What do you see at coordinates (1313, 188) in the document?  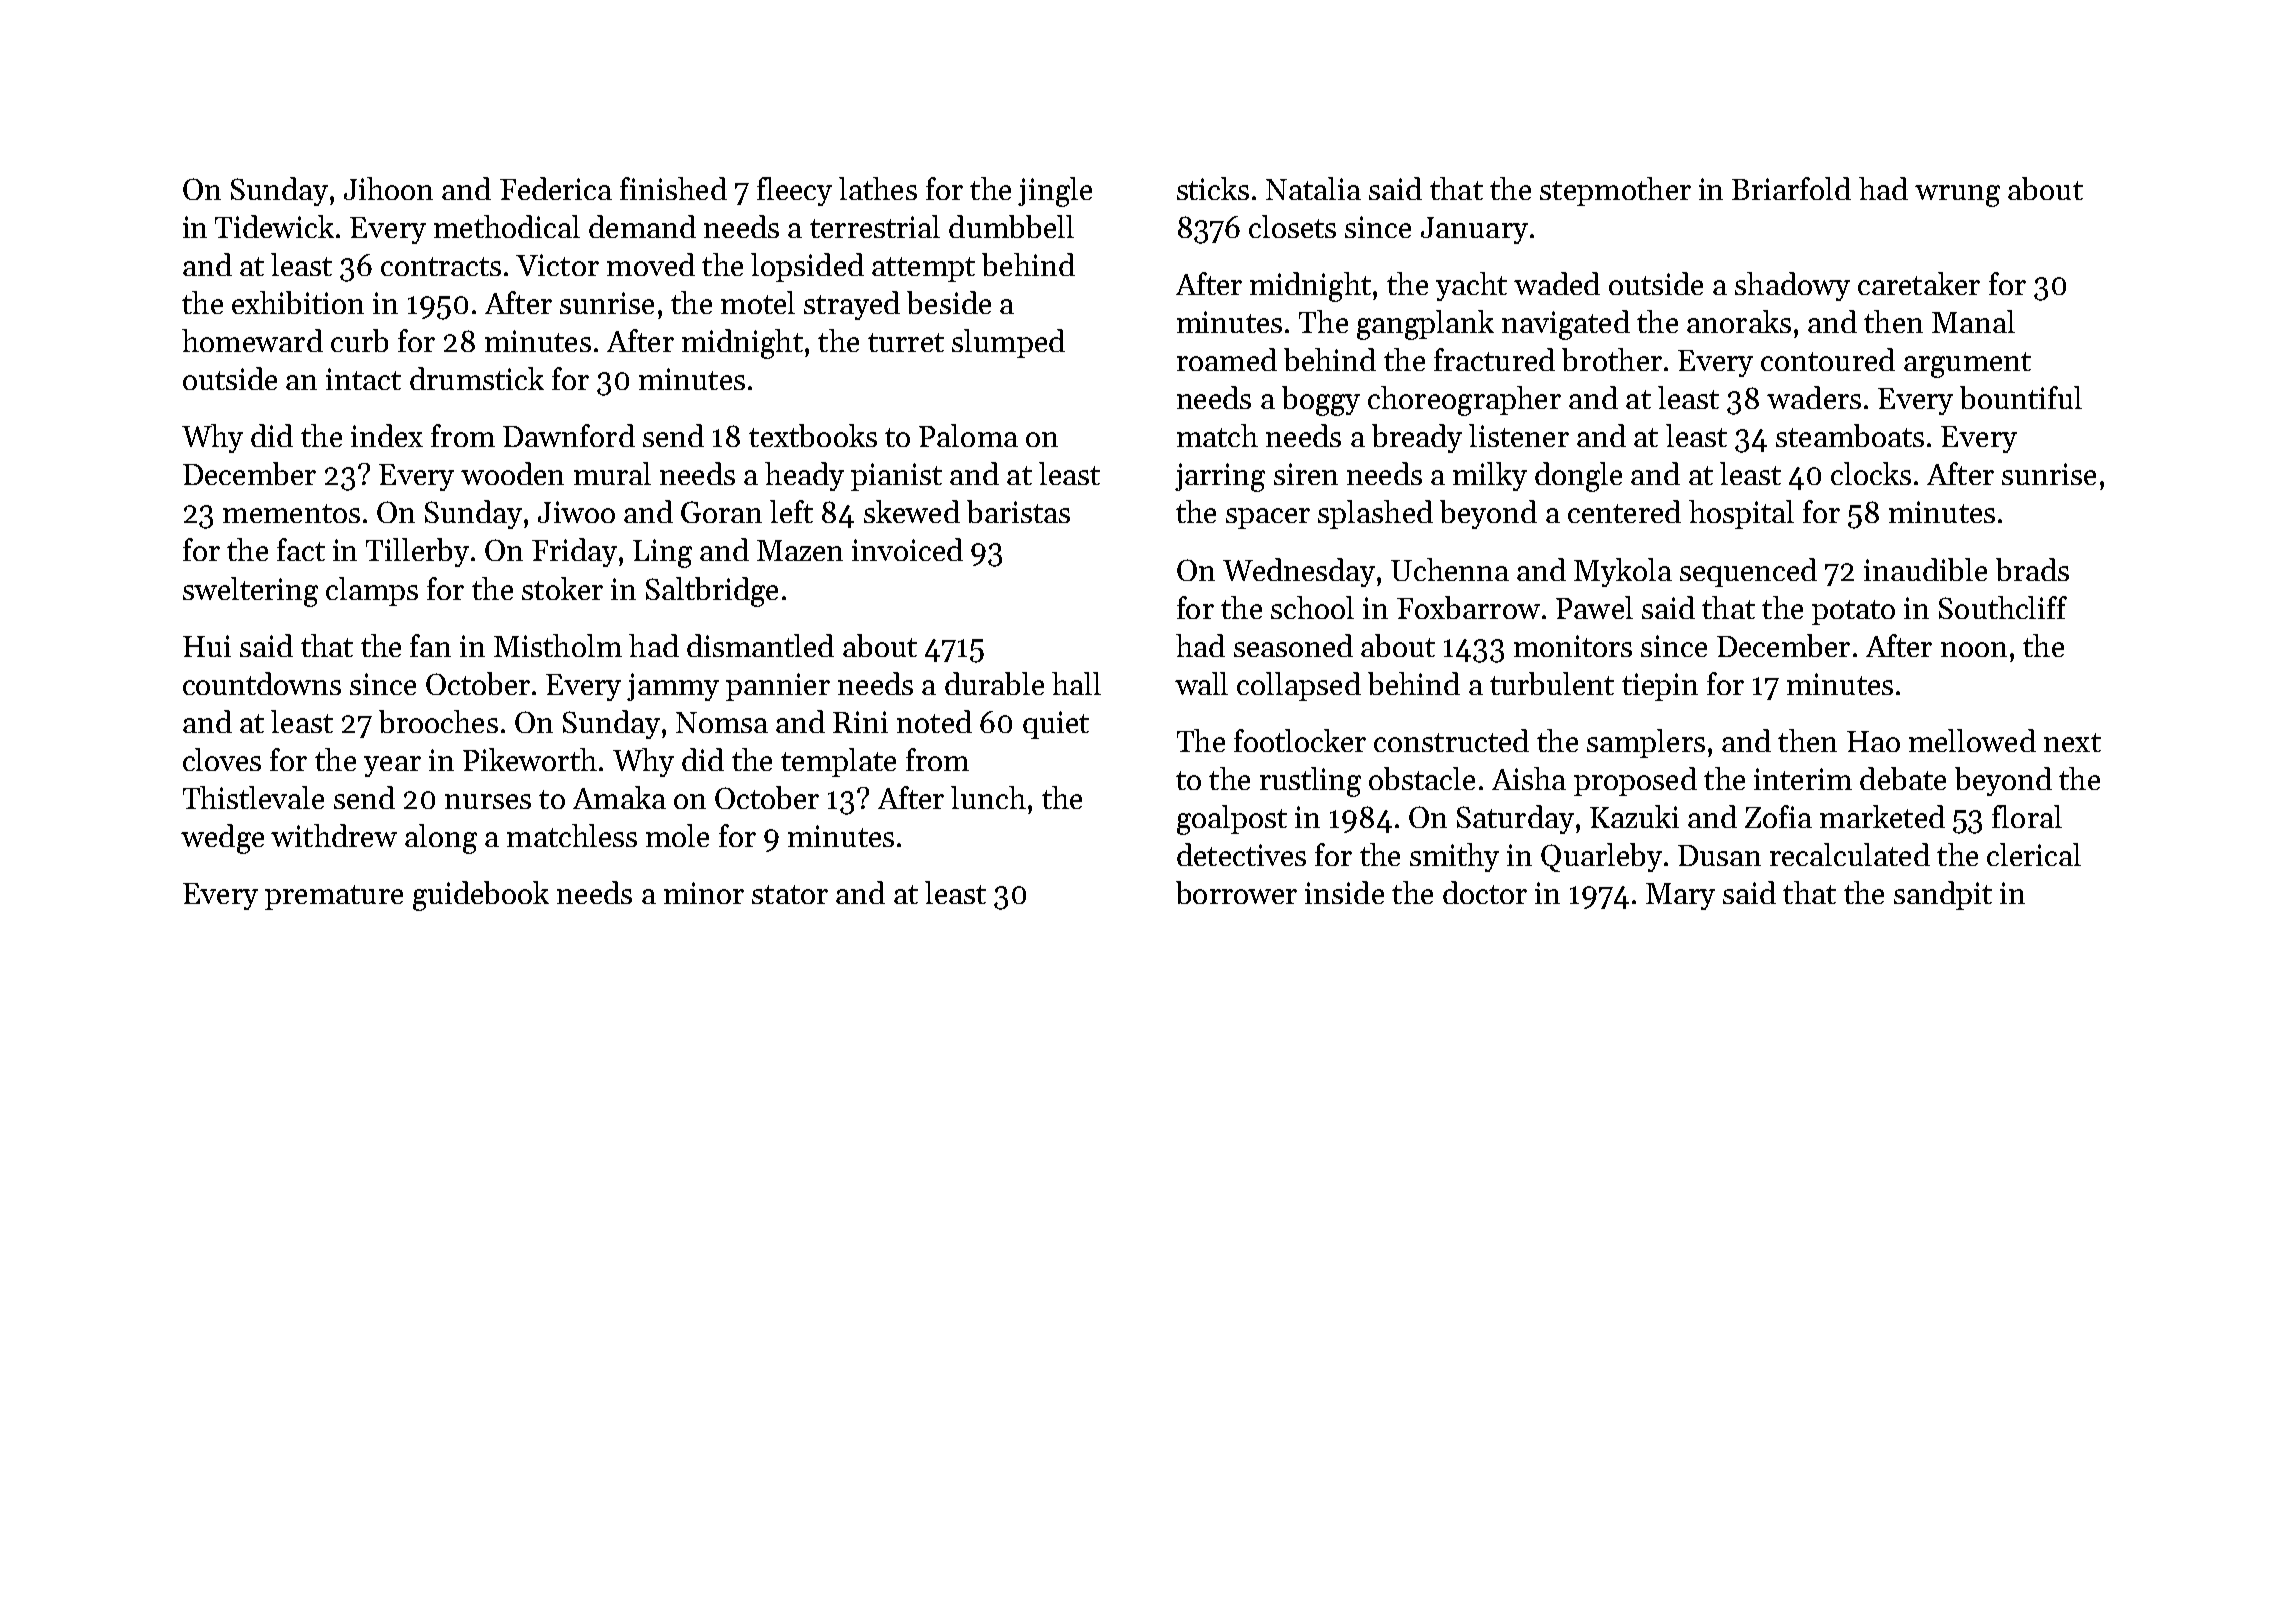 I see `Natalia` at bounding box center [1313, 188].
